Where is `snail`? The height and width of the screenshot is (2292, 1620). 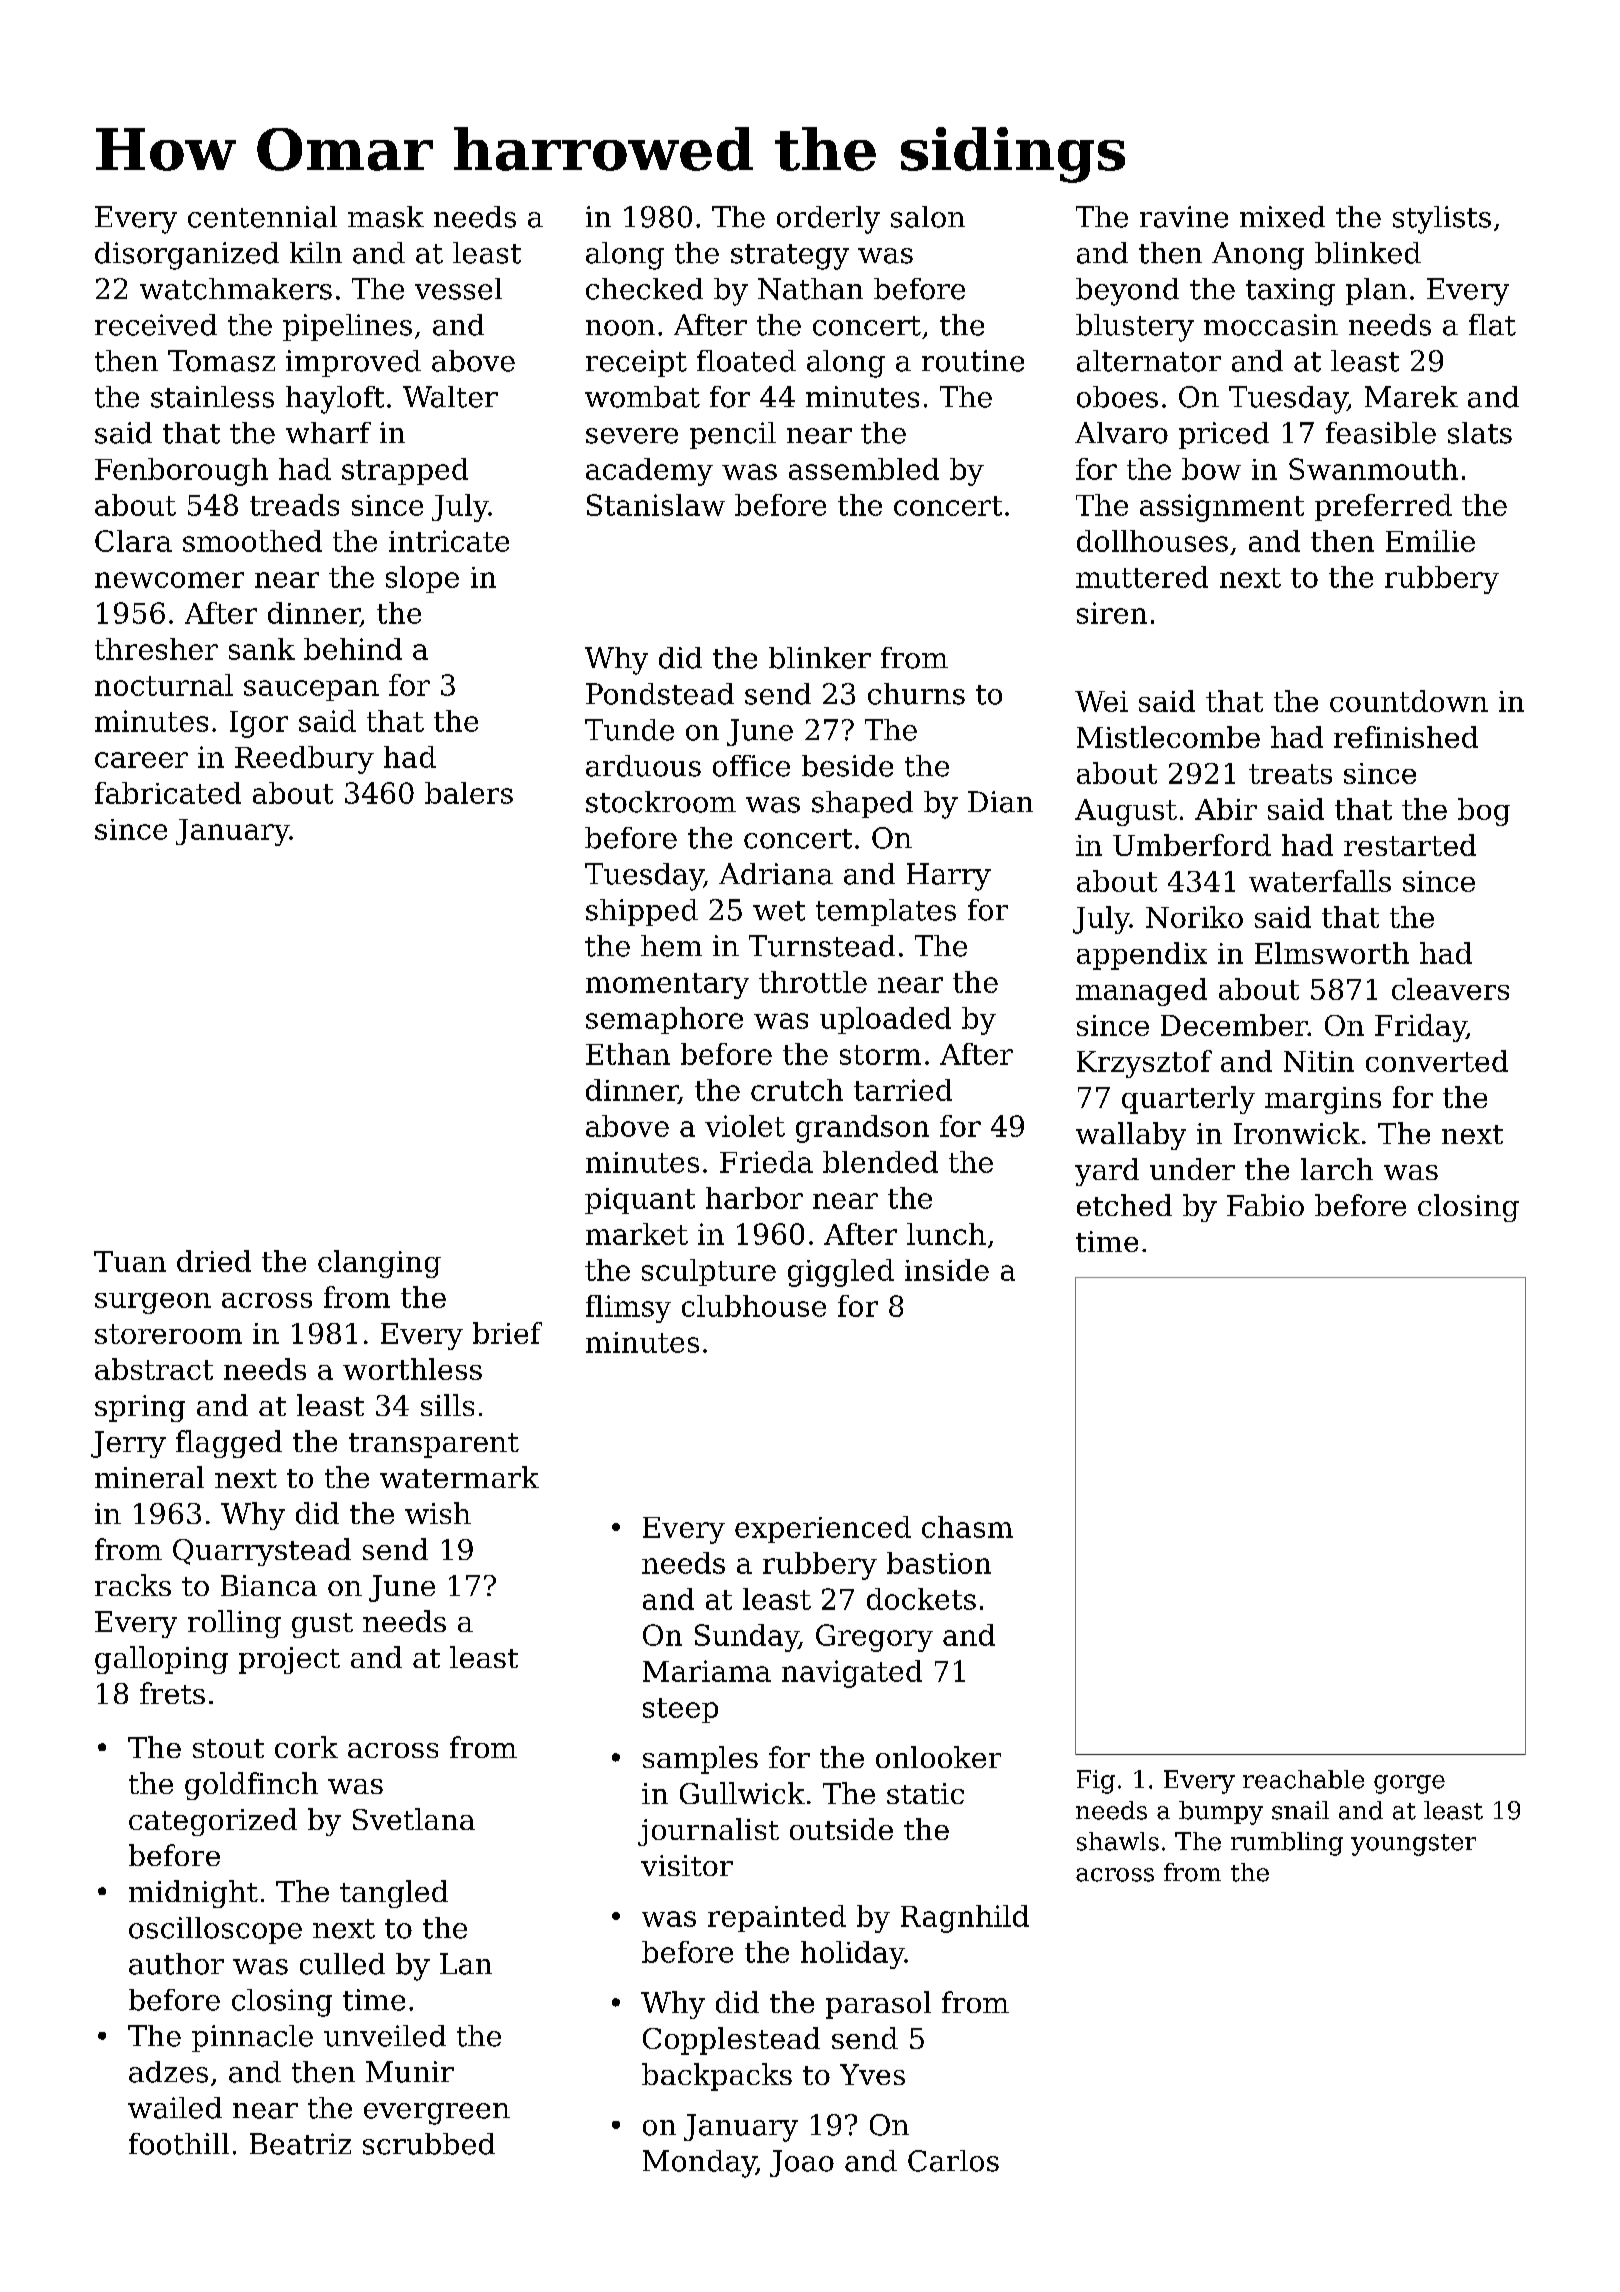 snail is located at coordinates (1300, 1810).
